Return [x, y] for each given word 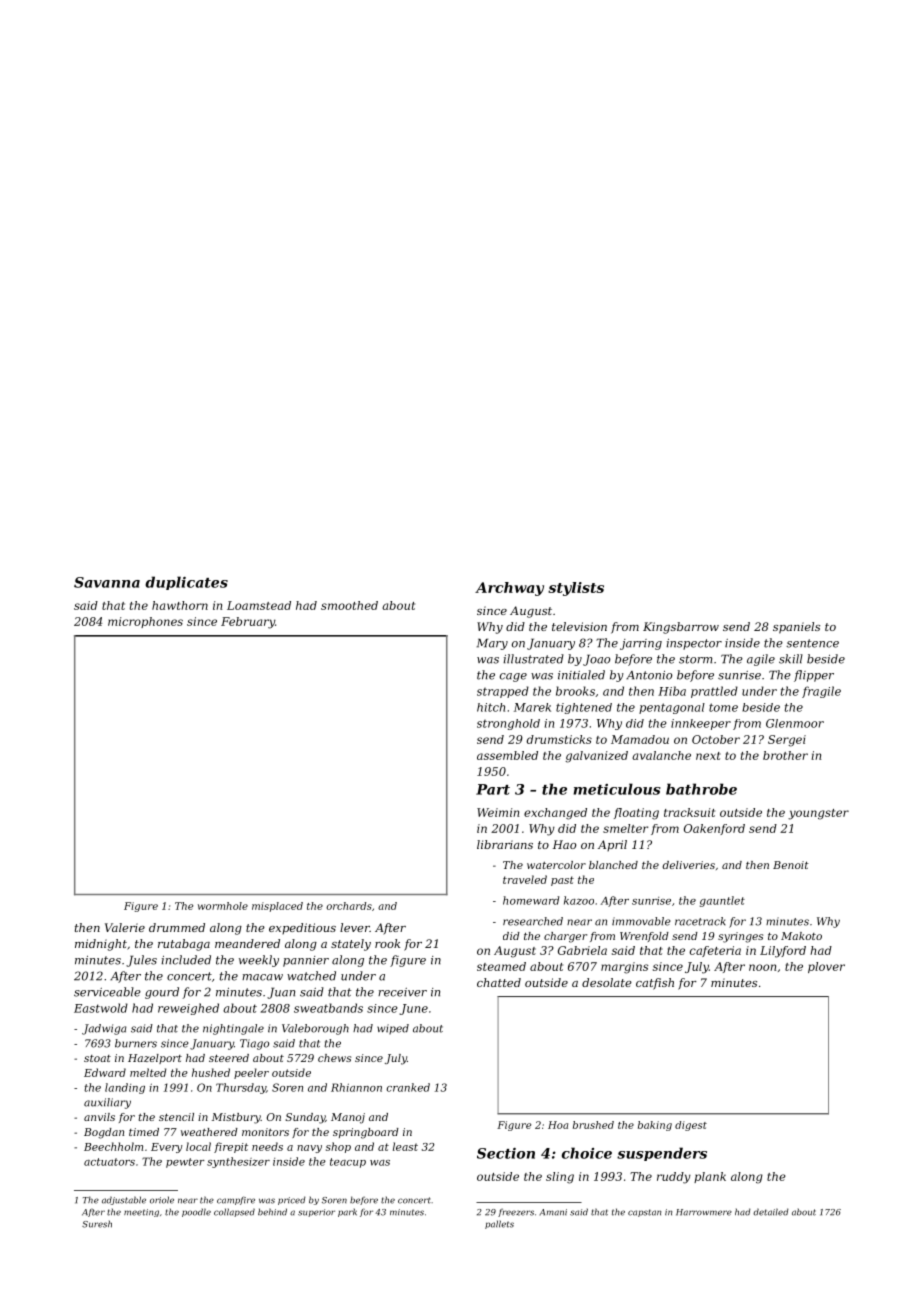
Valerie [125, 927]
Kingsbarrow [681, 628]
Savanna [107, 582]
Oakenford [714, 829]
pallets [499, 1224]
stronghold [508, 724]
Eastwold [101, 1008]
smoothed [349, 605]
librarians [505, 844]
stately [351, 945]
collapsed [234, 1212]
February [248, 623]
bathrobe [701, 789]
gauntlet [722, 901]
